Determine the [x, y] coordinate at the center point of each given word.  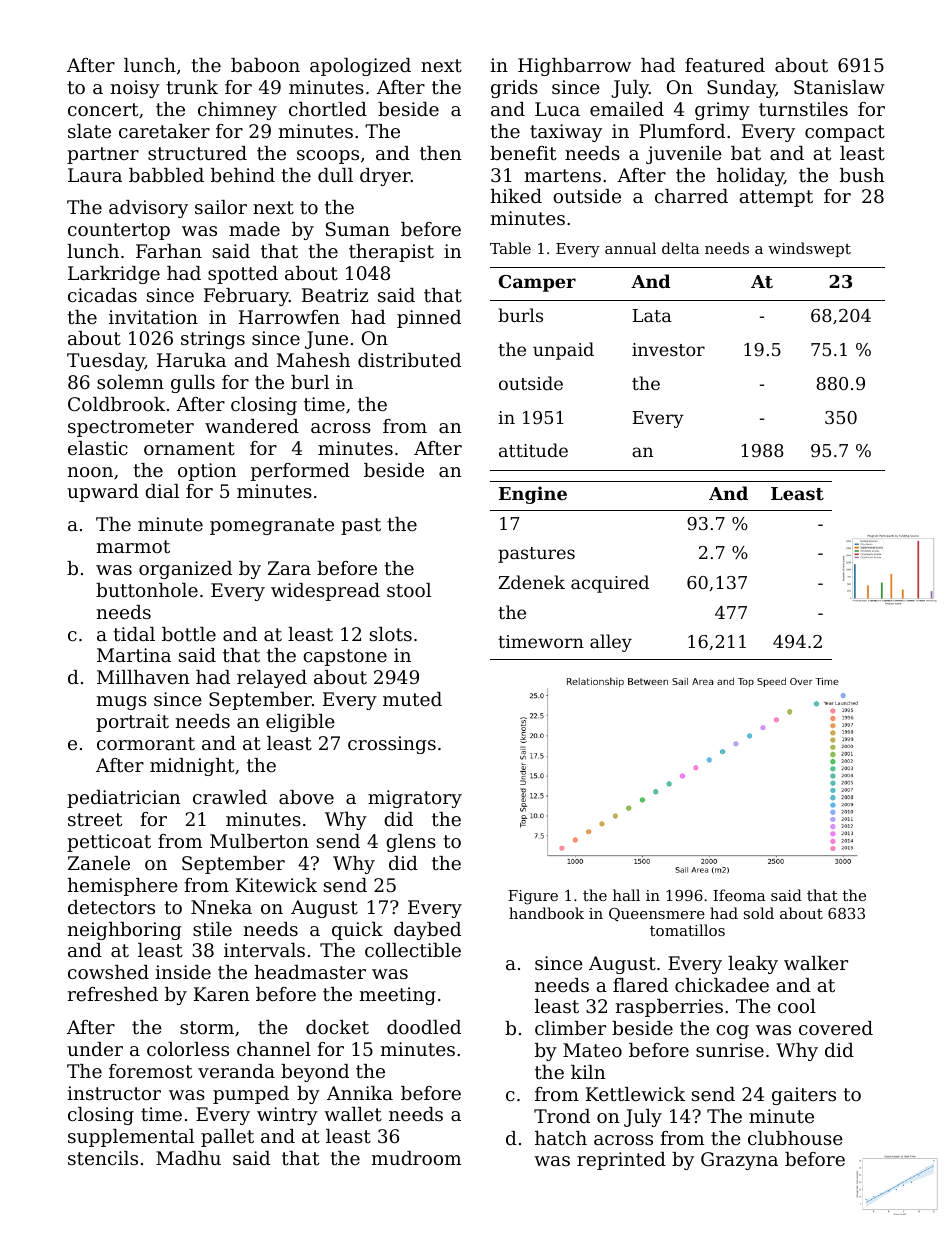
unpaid [563, 351]
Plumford [682, 131]
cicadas [102, 295]
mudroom [416, 1158]
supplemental [131, 1138]
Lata [652, 315]
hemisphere [122, 887]
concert [103, 109]
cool [797, 1006]
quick [357, 931]
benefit [523, 153]
